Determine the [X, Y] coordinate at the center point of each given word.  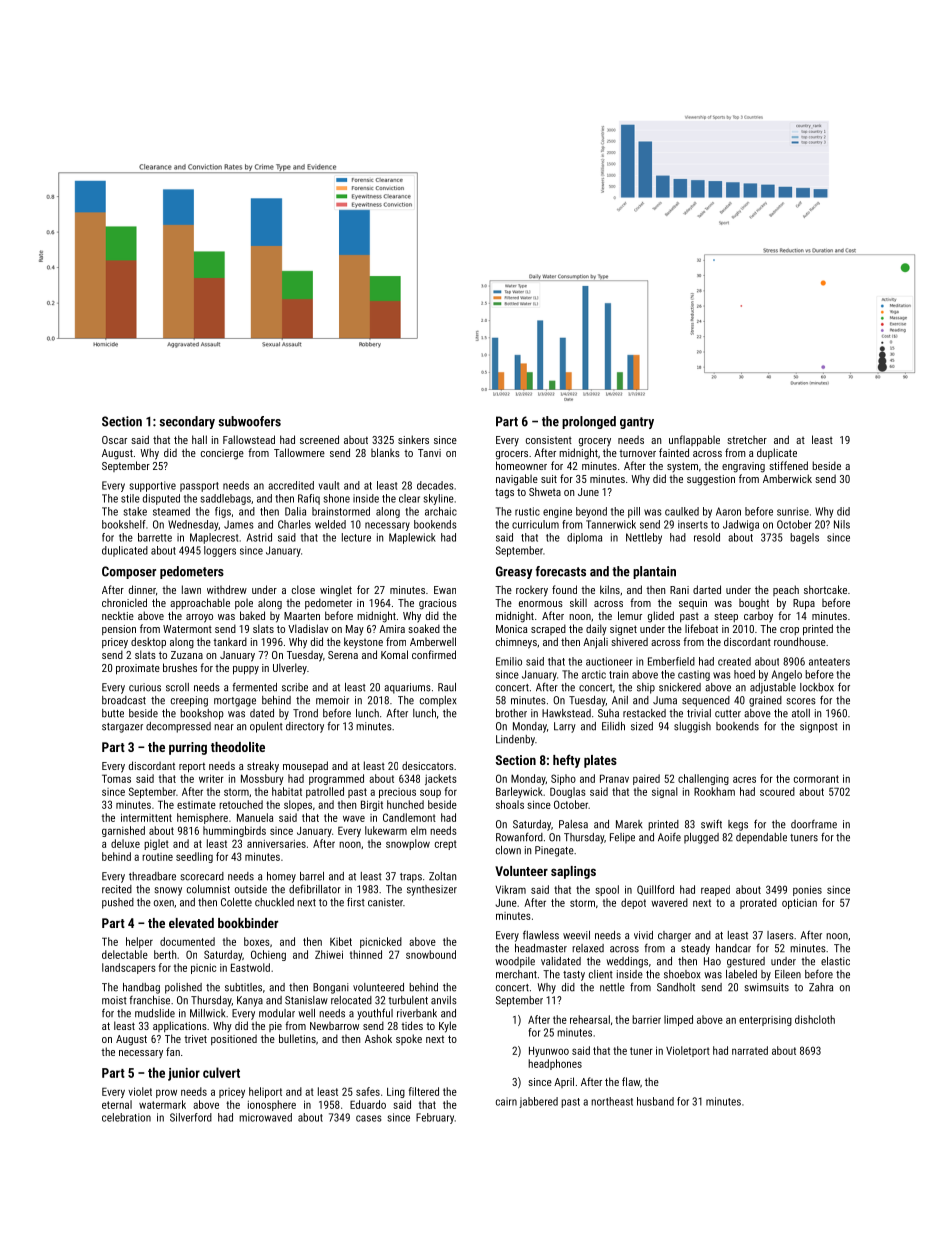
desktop [148, 642]
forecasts [561, 571]
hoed [744, 674]
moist [114, 1000]
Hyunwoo [549, 1052]
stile [130, 498]
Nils [842, 524]
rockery [532, 591]
